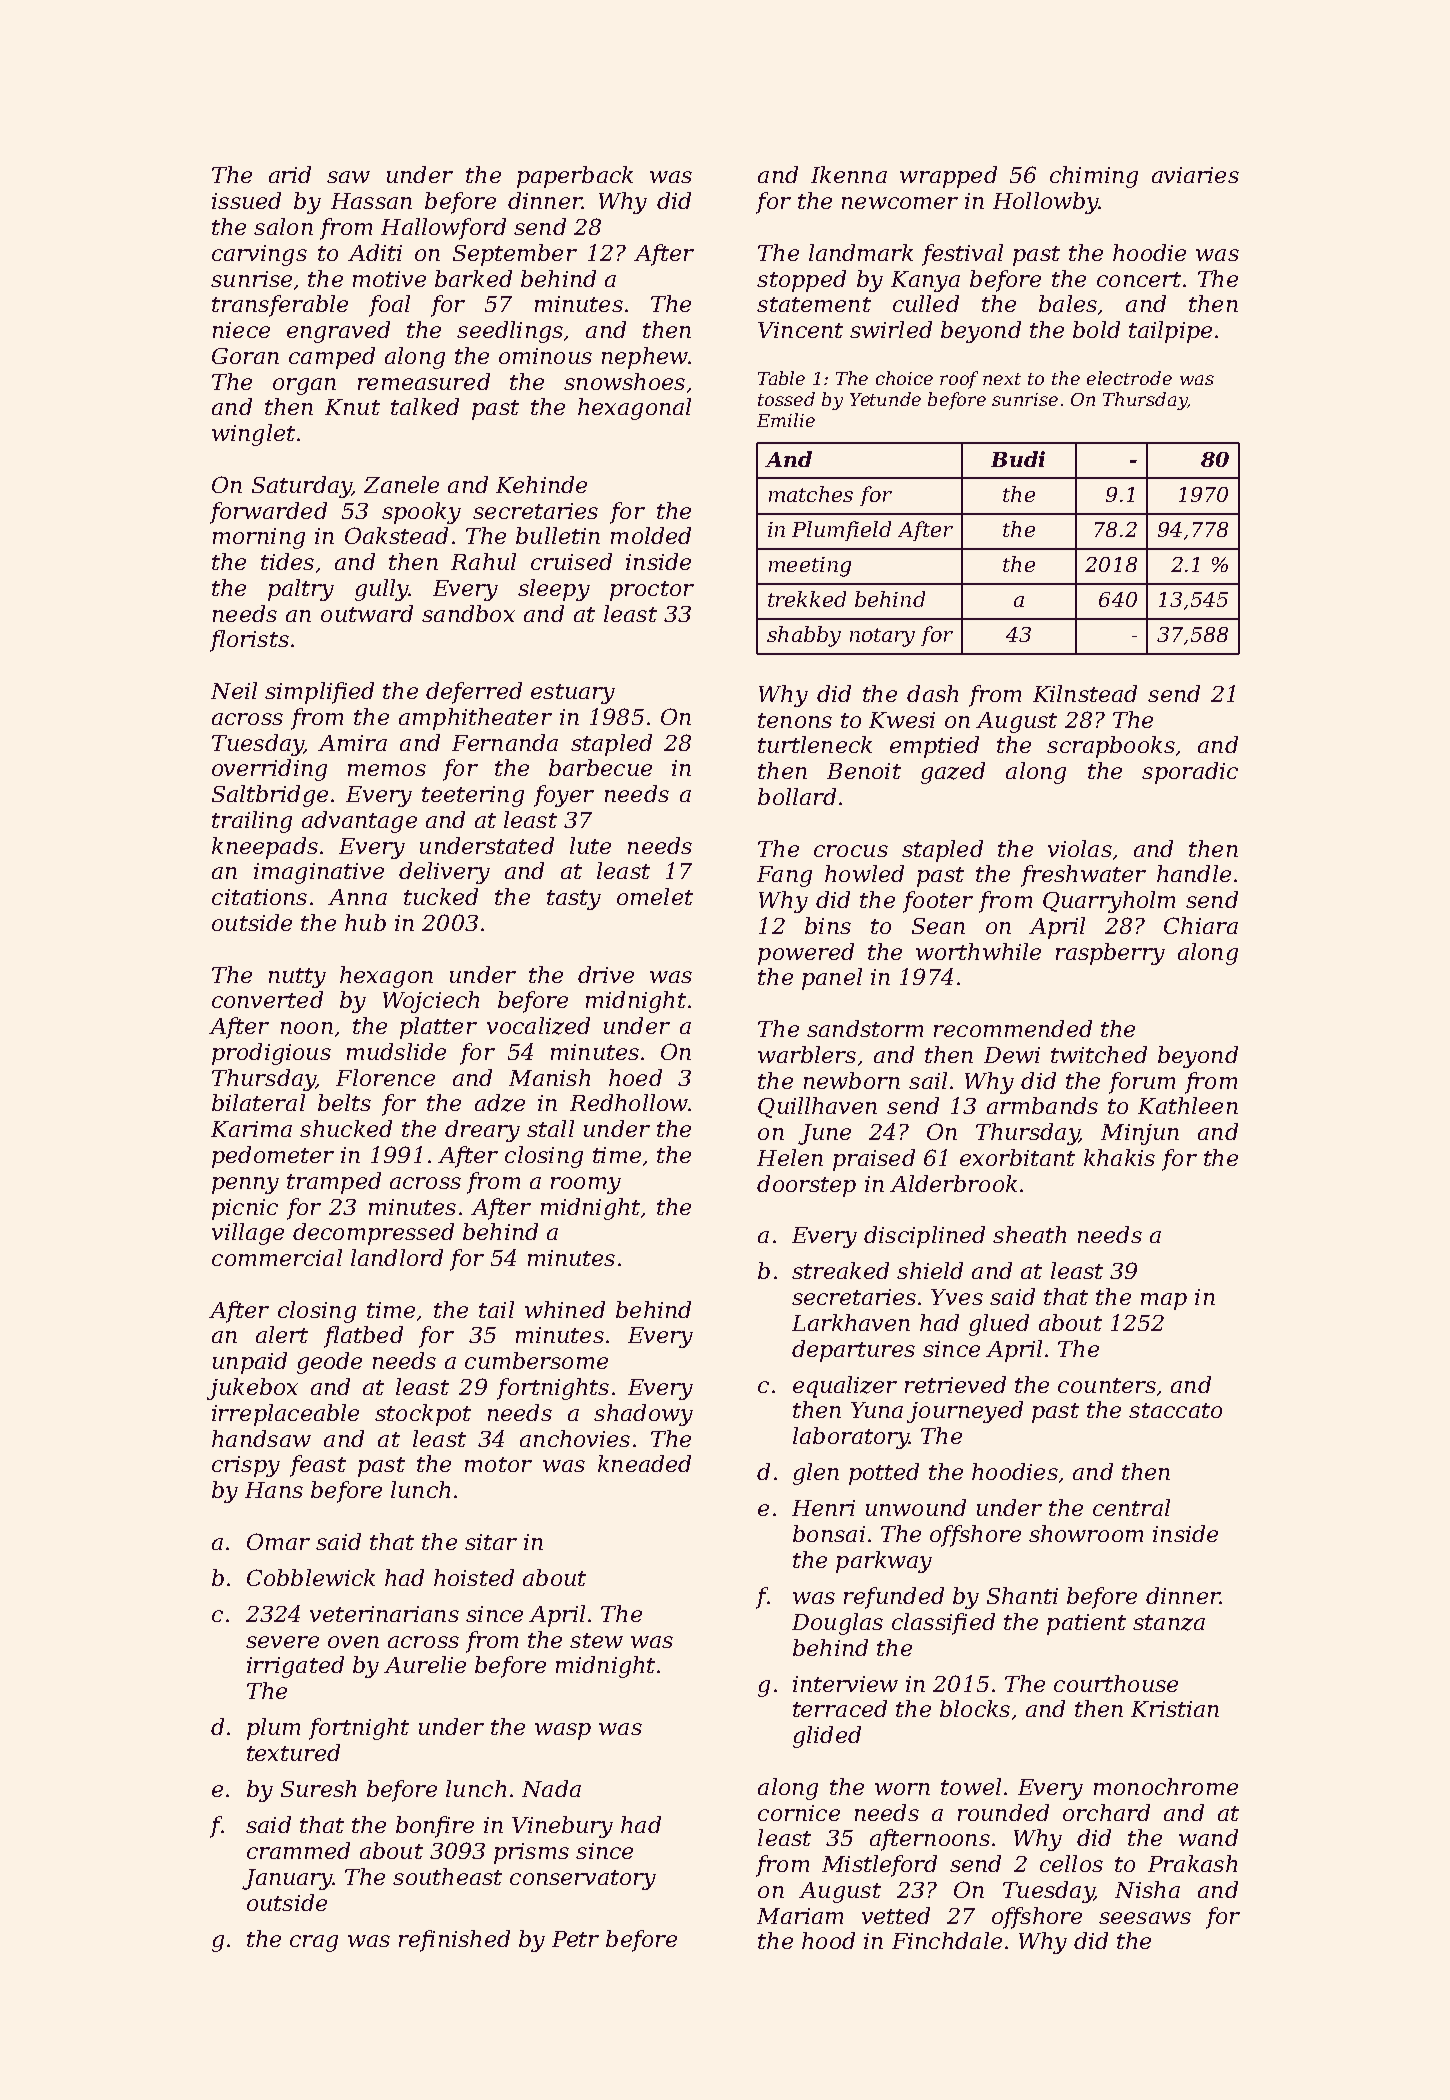 The image size is (1450, 2100). I want to click on equalizer, so click(845, 1387).
